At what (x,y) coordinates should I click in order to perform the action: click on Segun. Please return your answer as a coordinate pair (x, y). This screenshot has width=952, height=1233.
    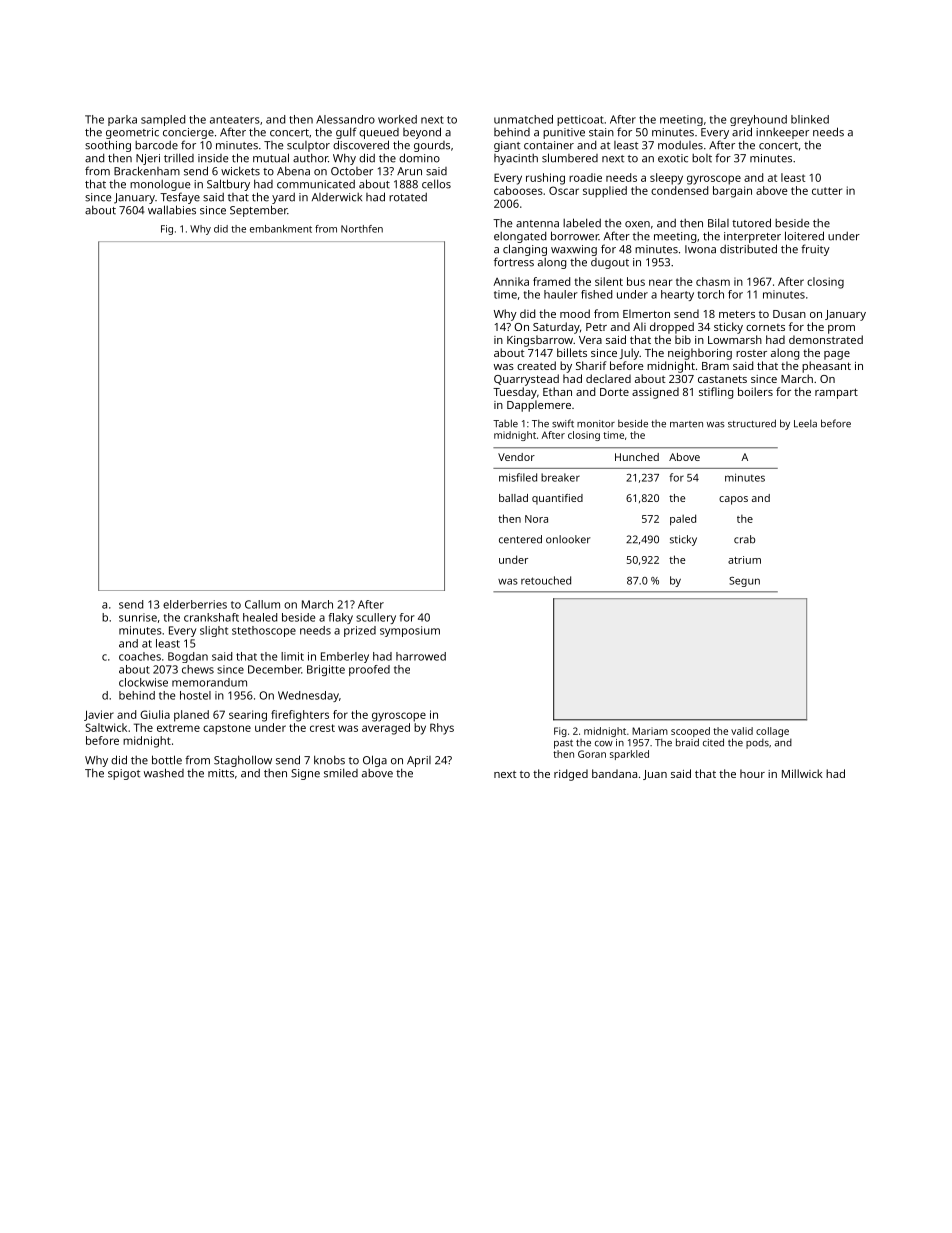
    Looking at the image, I should click on (744, 582).
